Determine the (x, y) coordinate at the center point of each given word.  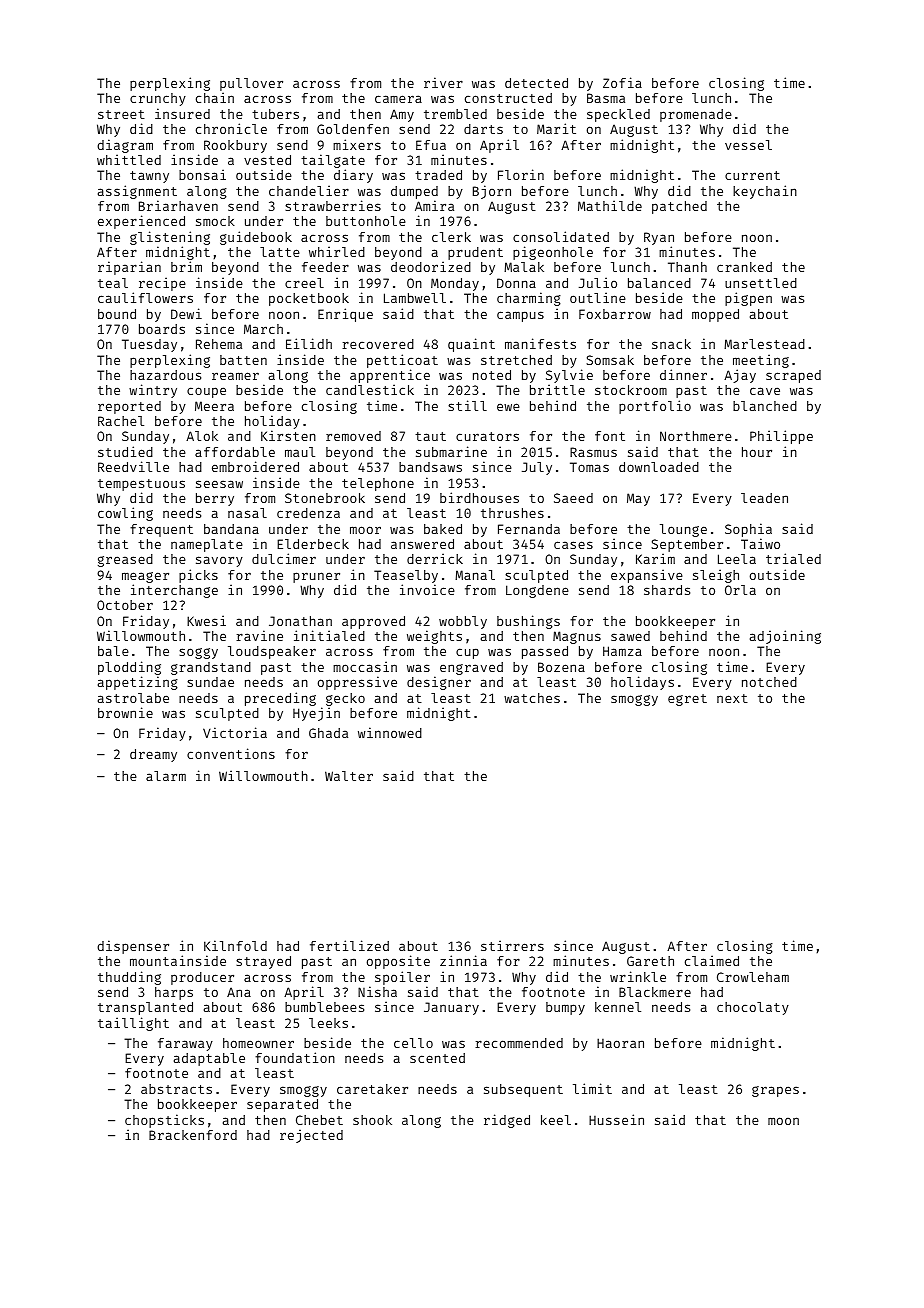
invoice (427, 589)
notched (769, 682)
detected (536, 83)
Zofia (622, 82)
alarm (166, 776)
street (121, 114)
